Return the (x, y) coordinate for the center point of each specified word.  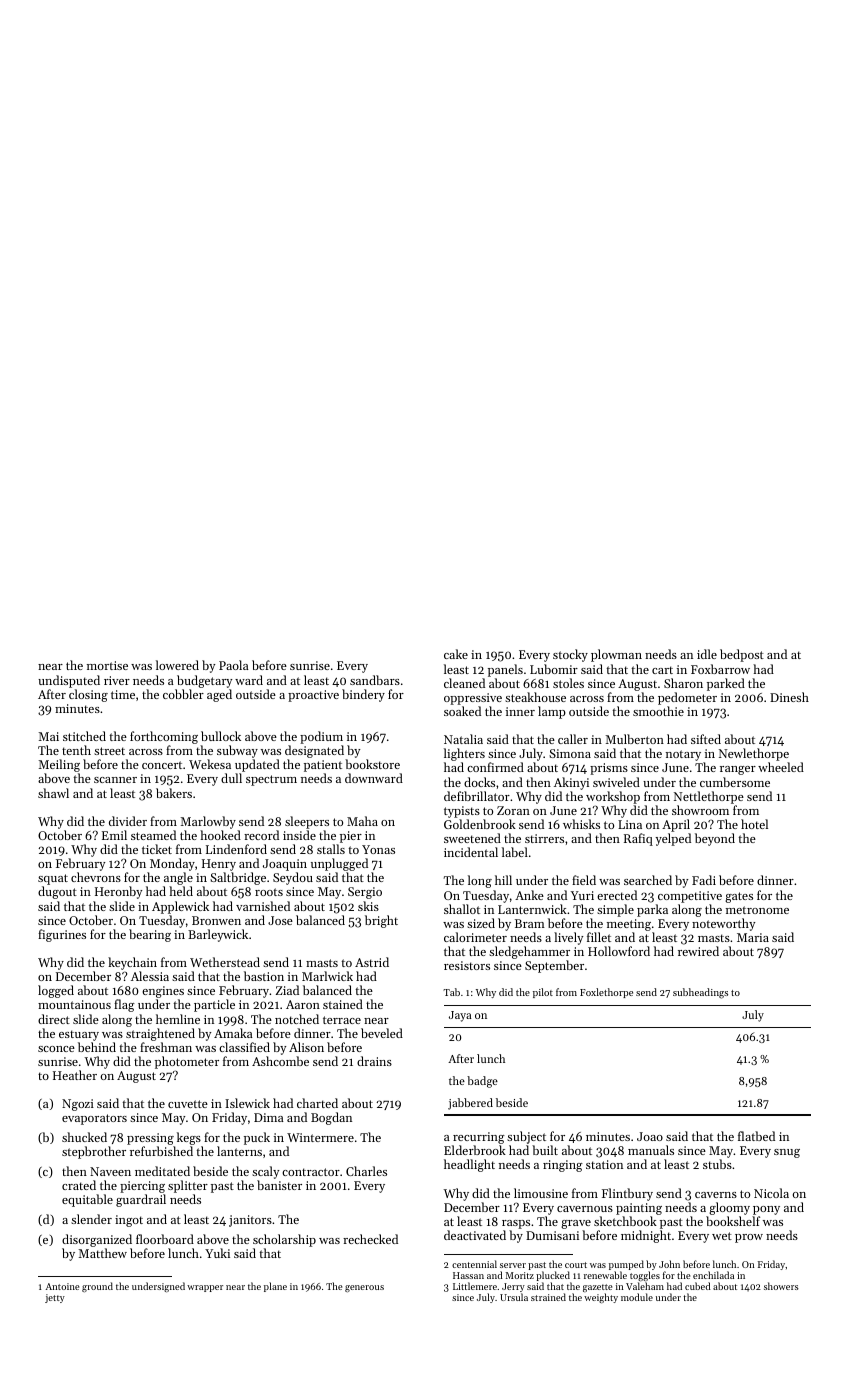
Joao (650, 1136)
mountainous (74, 1004)
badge (482, 1082)
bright (381, 921)
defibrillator (477, 796)
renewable (605, 1275)
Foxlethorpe (606, 993)
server (513, 1265)
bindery (363, 695)
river (117, 680)
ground (97, 1287)
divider (128, 821)
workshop (613, 797)
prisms (609, 769)
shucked (84, 1137)
